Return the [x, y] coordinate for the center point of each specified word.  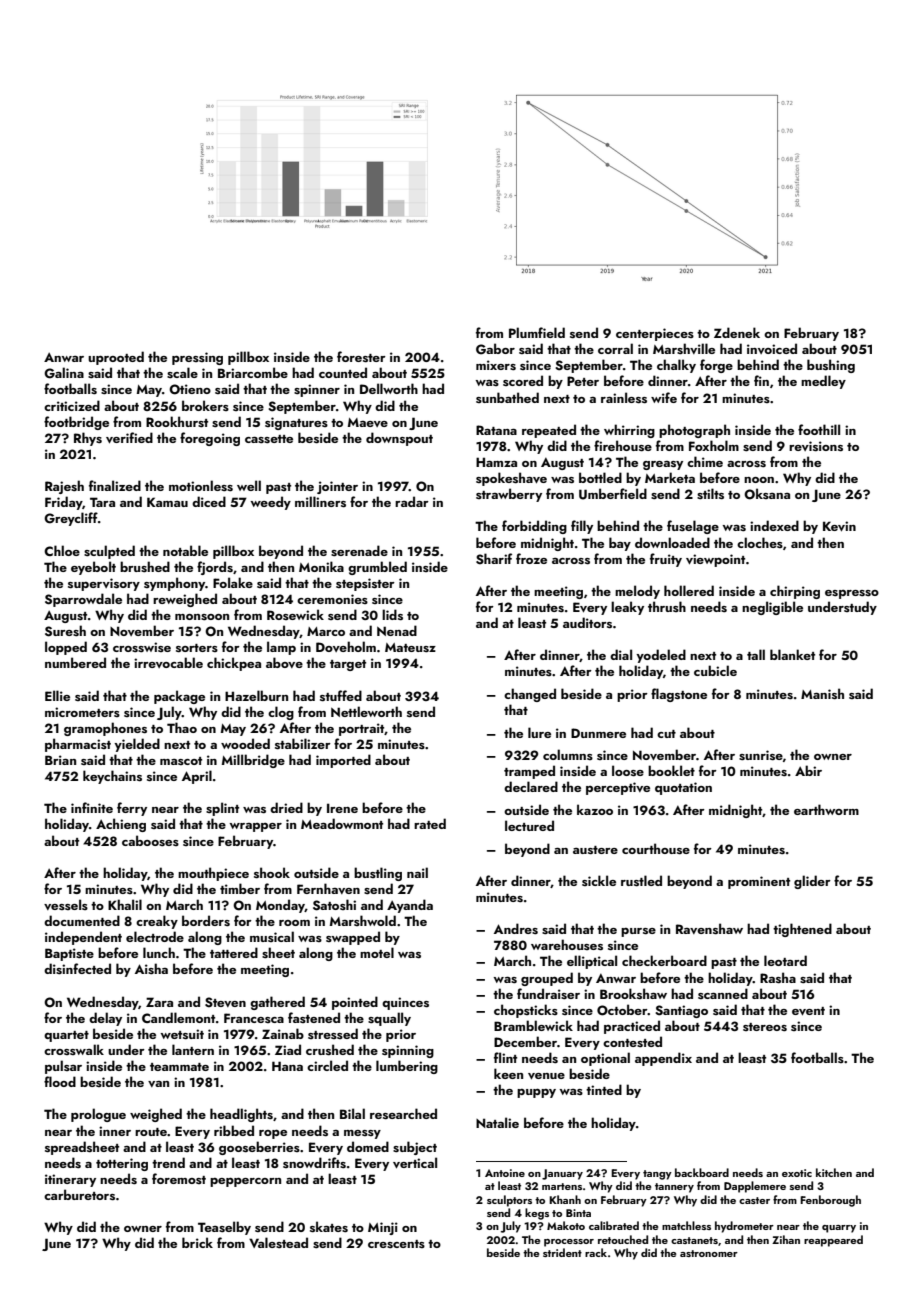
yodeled [661, 656]
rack [596, 1252]
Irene [342, 808]
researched [403, 1114]
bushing [831, 366]
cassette [269, 439]
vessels [66, 904]
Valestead [278, 1243]
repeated [549, 431]
